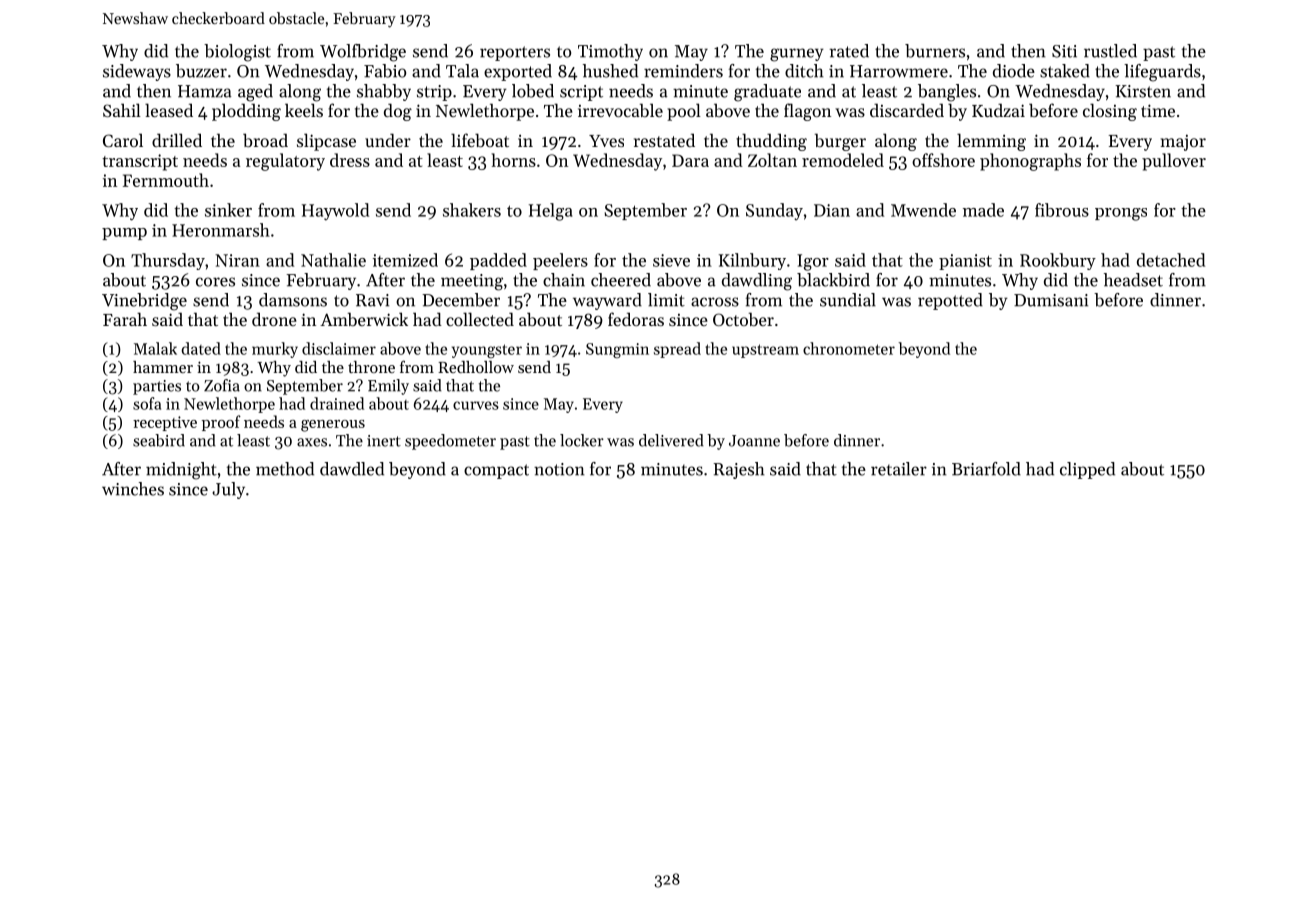 The width and height of the page is (1308, 924). What do you see at coordinates (849, 348) in the page?
I see `chronometer` at bounding box center [849, 348].
